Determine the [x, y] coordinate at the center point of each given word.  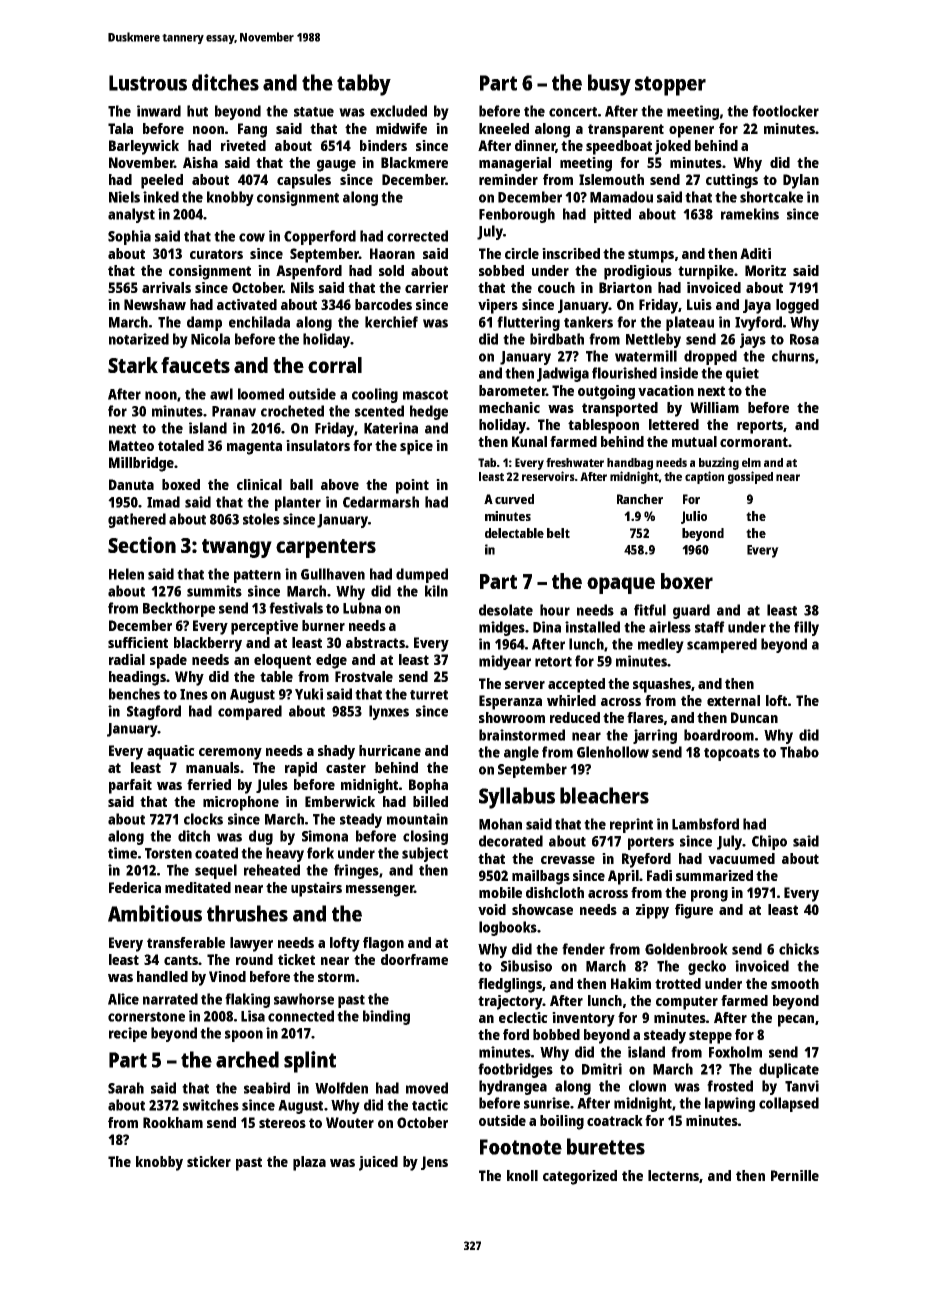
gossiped [750, 477]
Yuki [309, 694]
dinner [535, 146]
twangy [237, 548]
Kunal [529, 441]
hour [555, 610]
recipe [128, 1034]
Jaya [757, 306]
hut [197, 111]
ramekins [750, 214]
